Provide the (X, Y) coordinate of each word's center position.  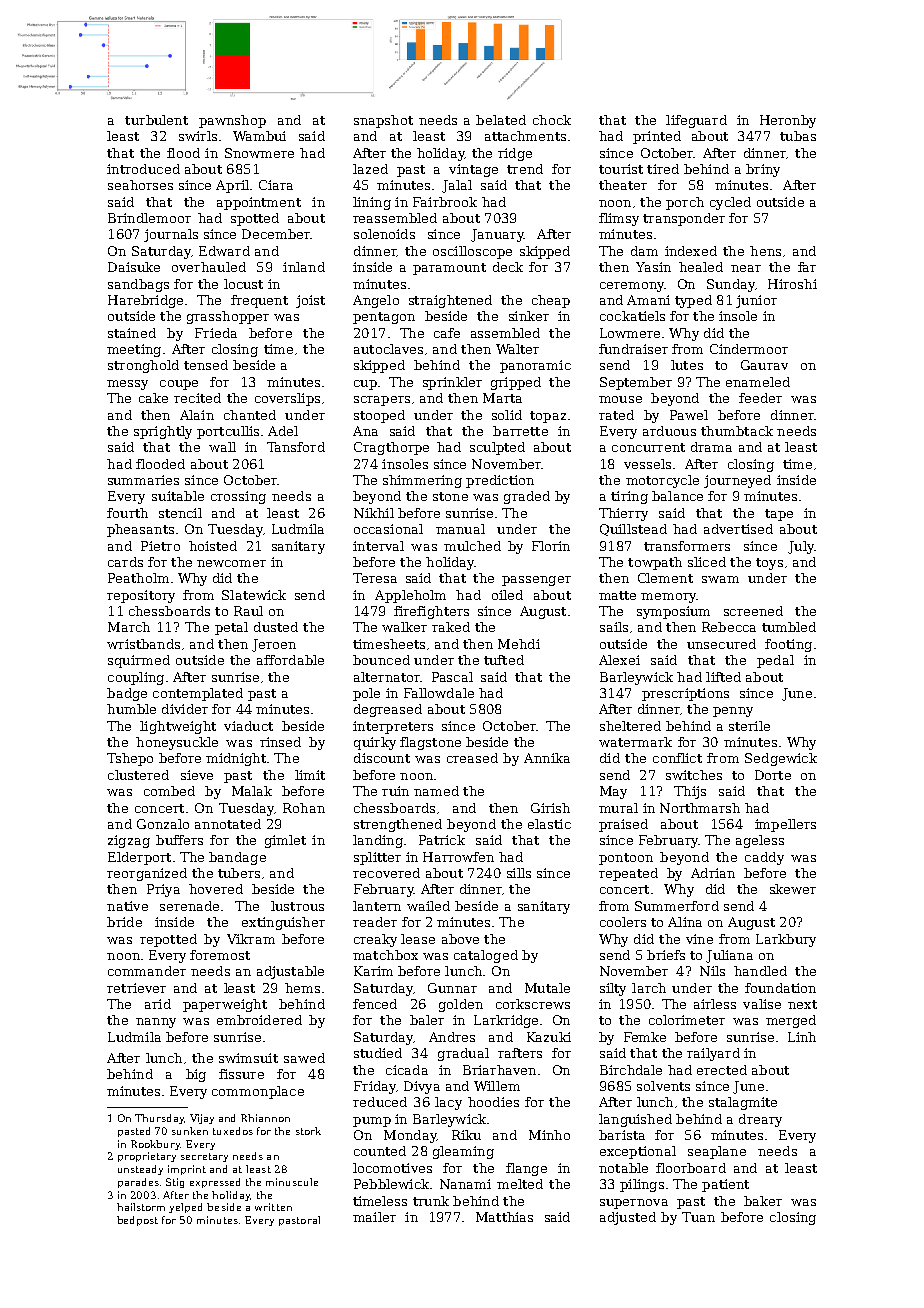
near (746, 268)
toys (769, 564)
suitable (178, 496)
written (273, 1207)
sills (519, 873)
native (127, 906)
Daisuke (134, 267)
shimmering (422, 481)
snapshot (383, 121)
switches (694, 775)
